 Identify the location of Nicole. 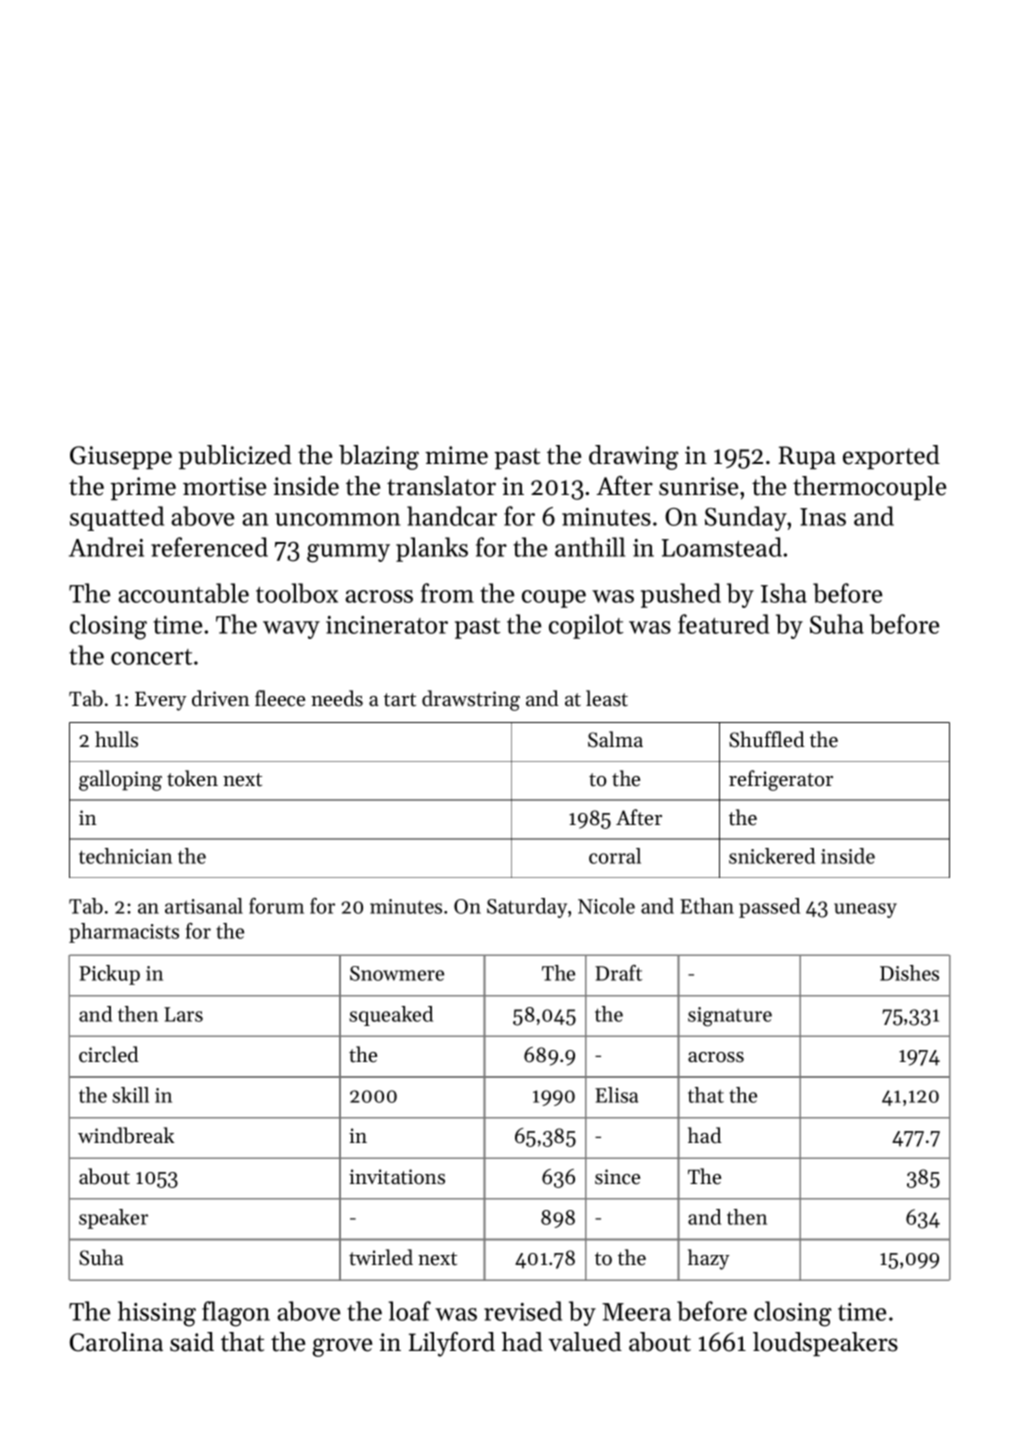
(606, 906).
